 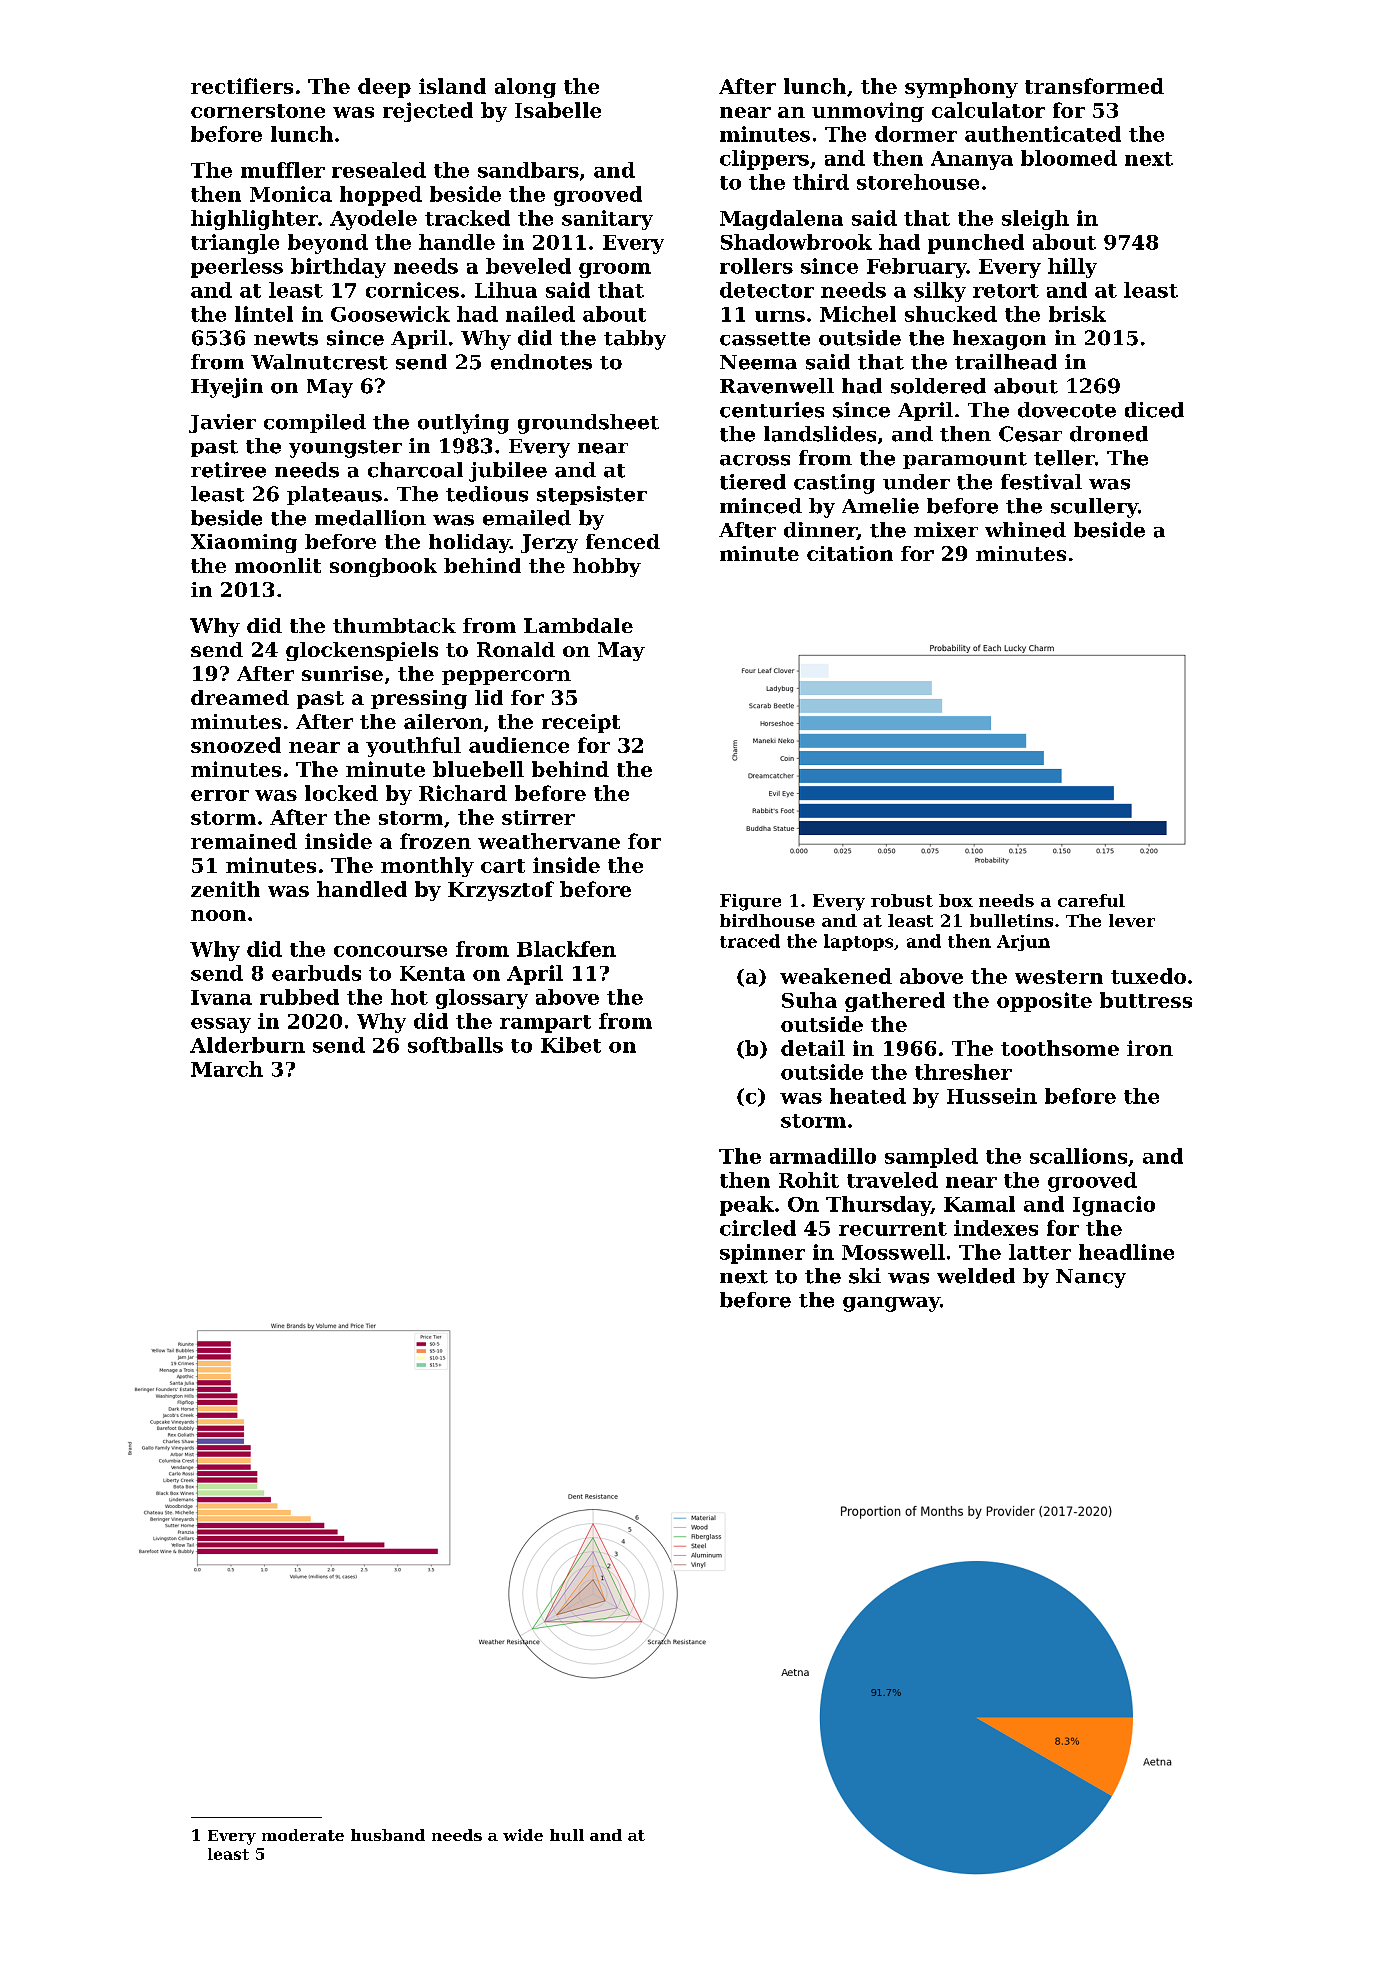 What do you see at coordinates (578, 625) in the screenshot?
I see `Lambdale` at bounding box center [578, 625].
